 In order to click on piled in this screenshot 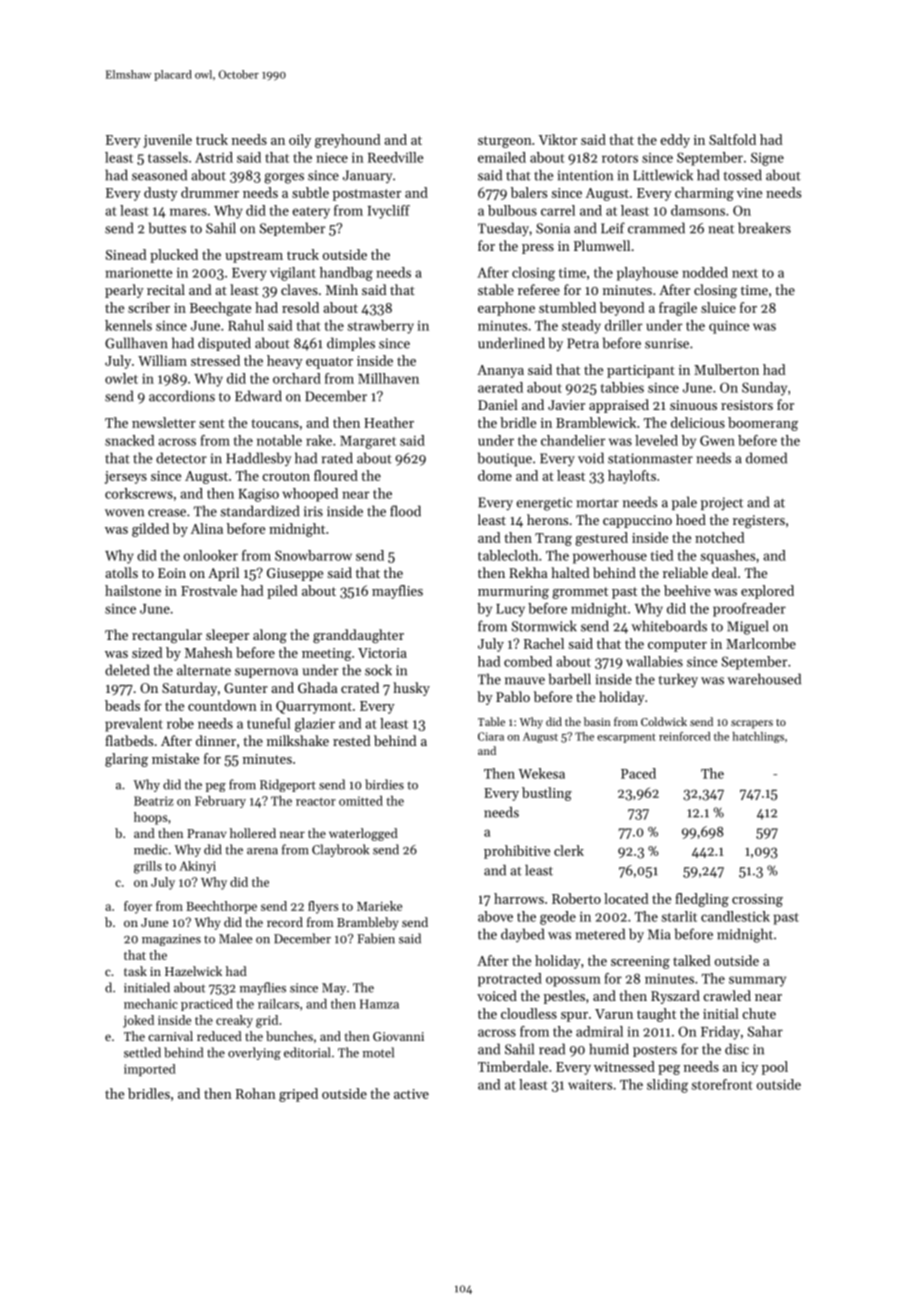, I will do `click(282, 592)`.
